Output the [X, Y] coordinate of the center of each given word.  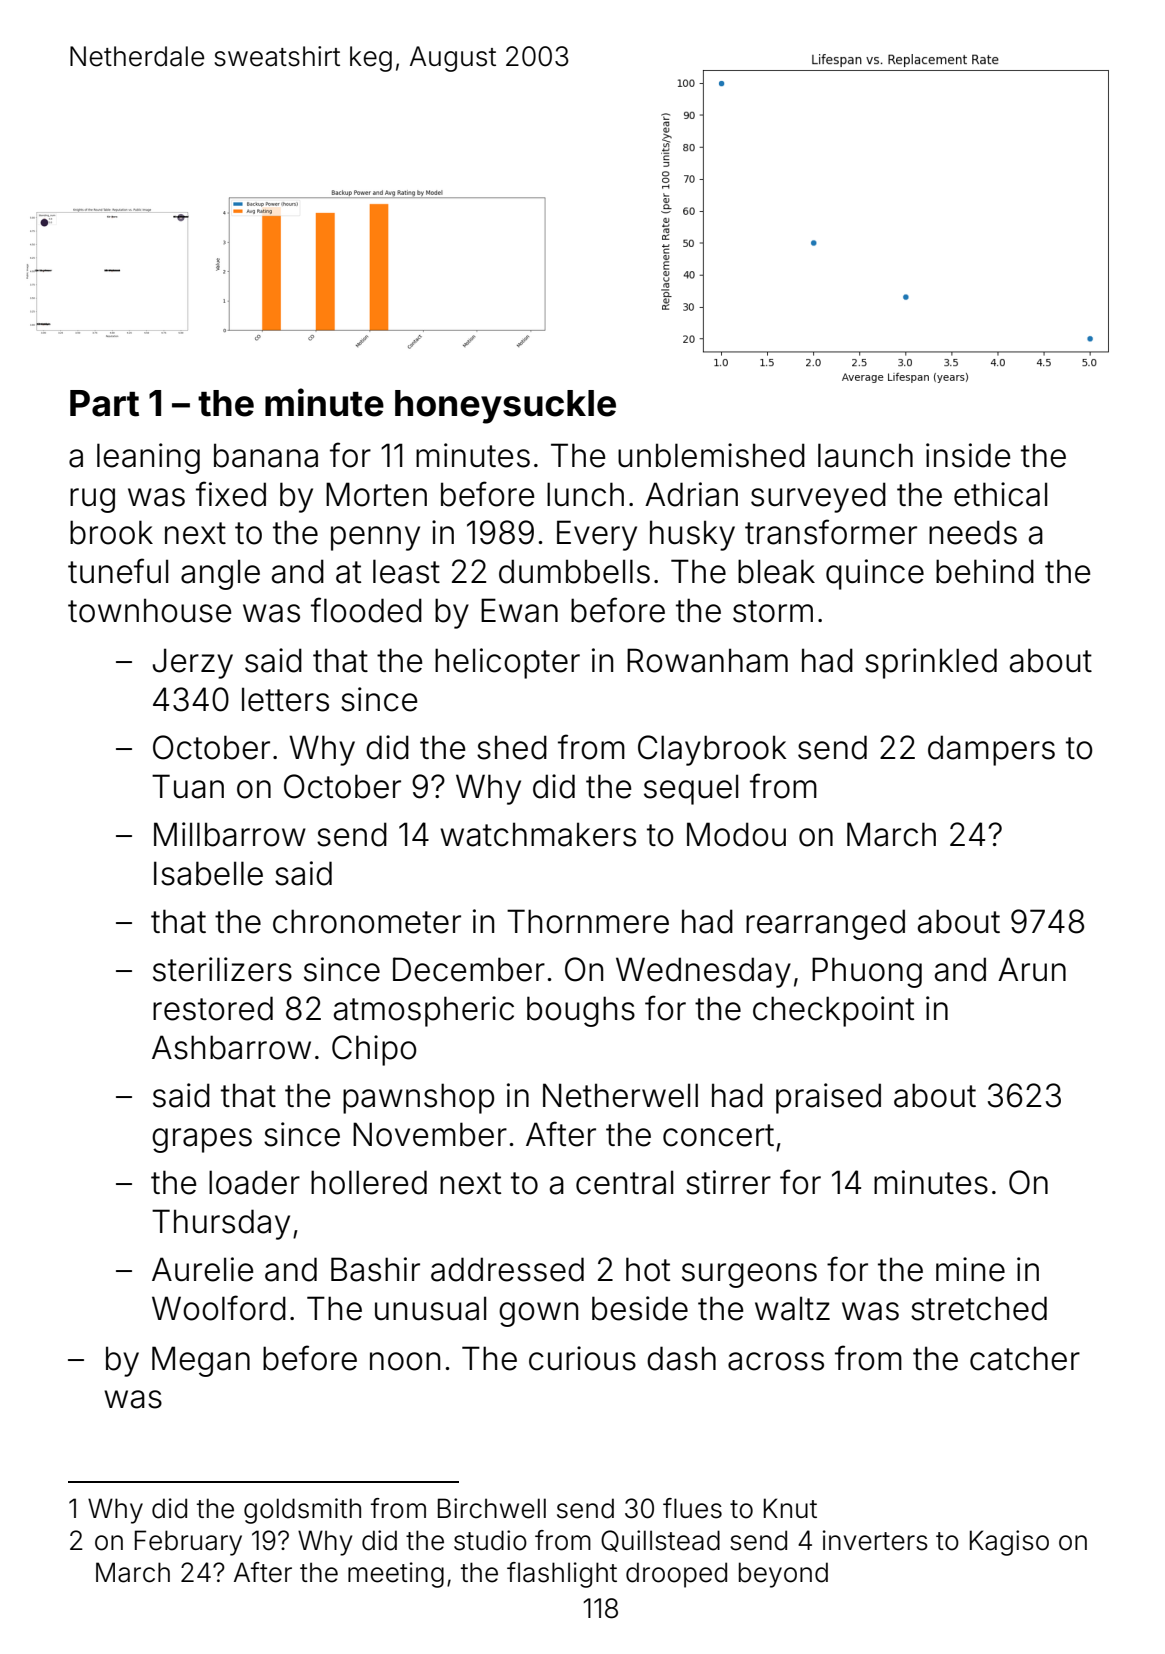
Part [104, 403]
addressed [507, 1269]
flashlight [562, 1575]
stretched [979, 1308]
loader [254, 1182]
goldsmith [302, 1511]
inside [968, 455]
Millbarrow [230, 834]
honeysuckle [505, 407]
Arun [1032, 969]
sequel [691, 789]
